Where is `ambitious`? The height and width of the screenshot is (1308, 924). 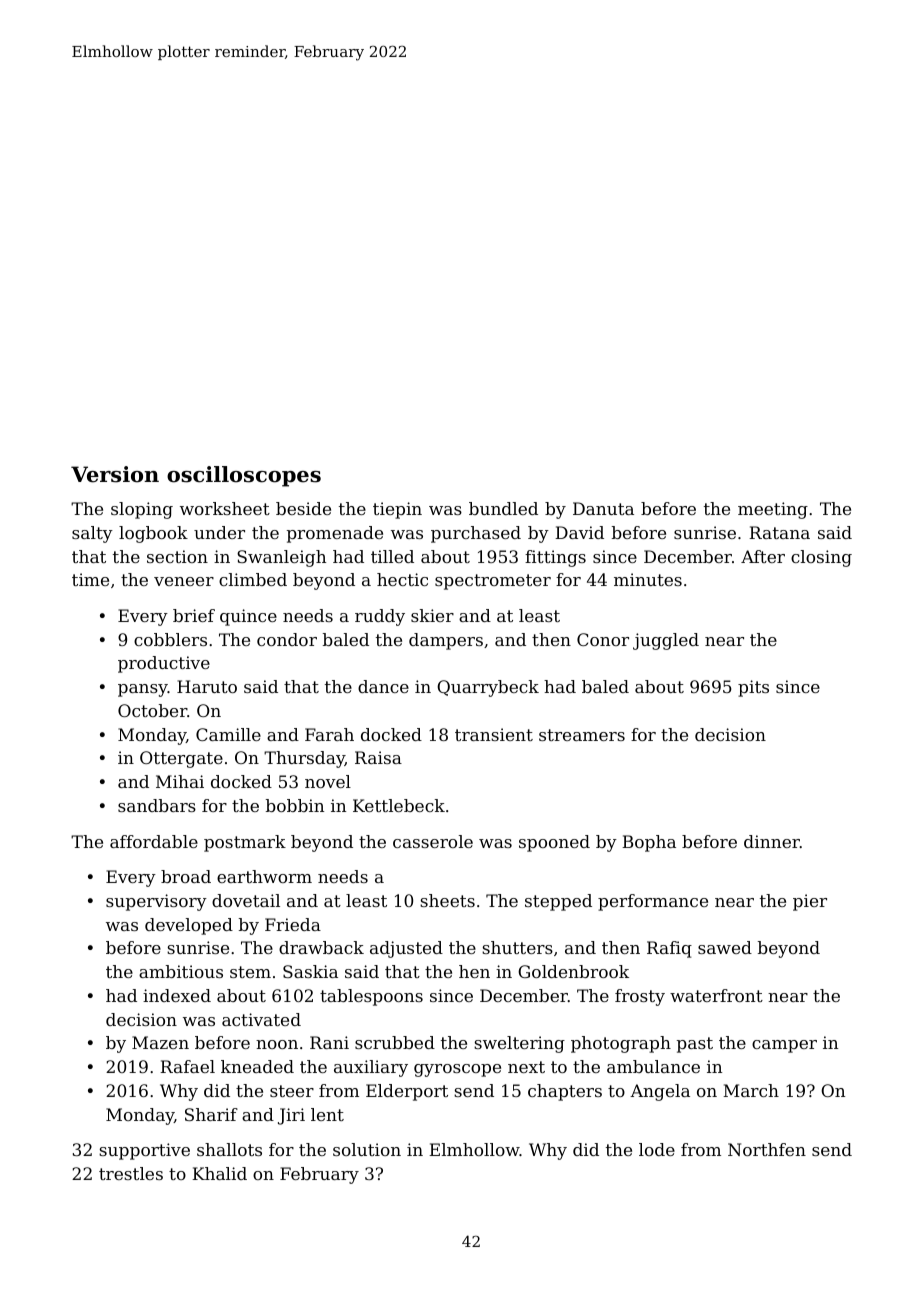
ambitious is located at coordinates (181, 971).
